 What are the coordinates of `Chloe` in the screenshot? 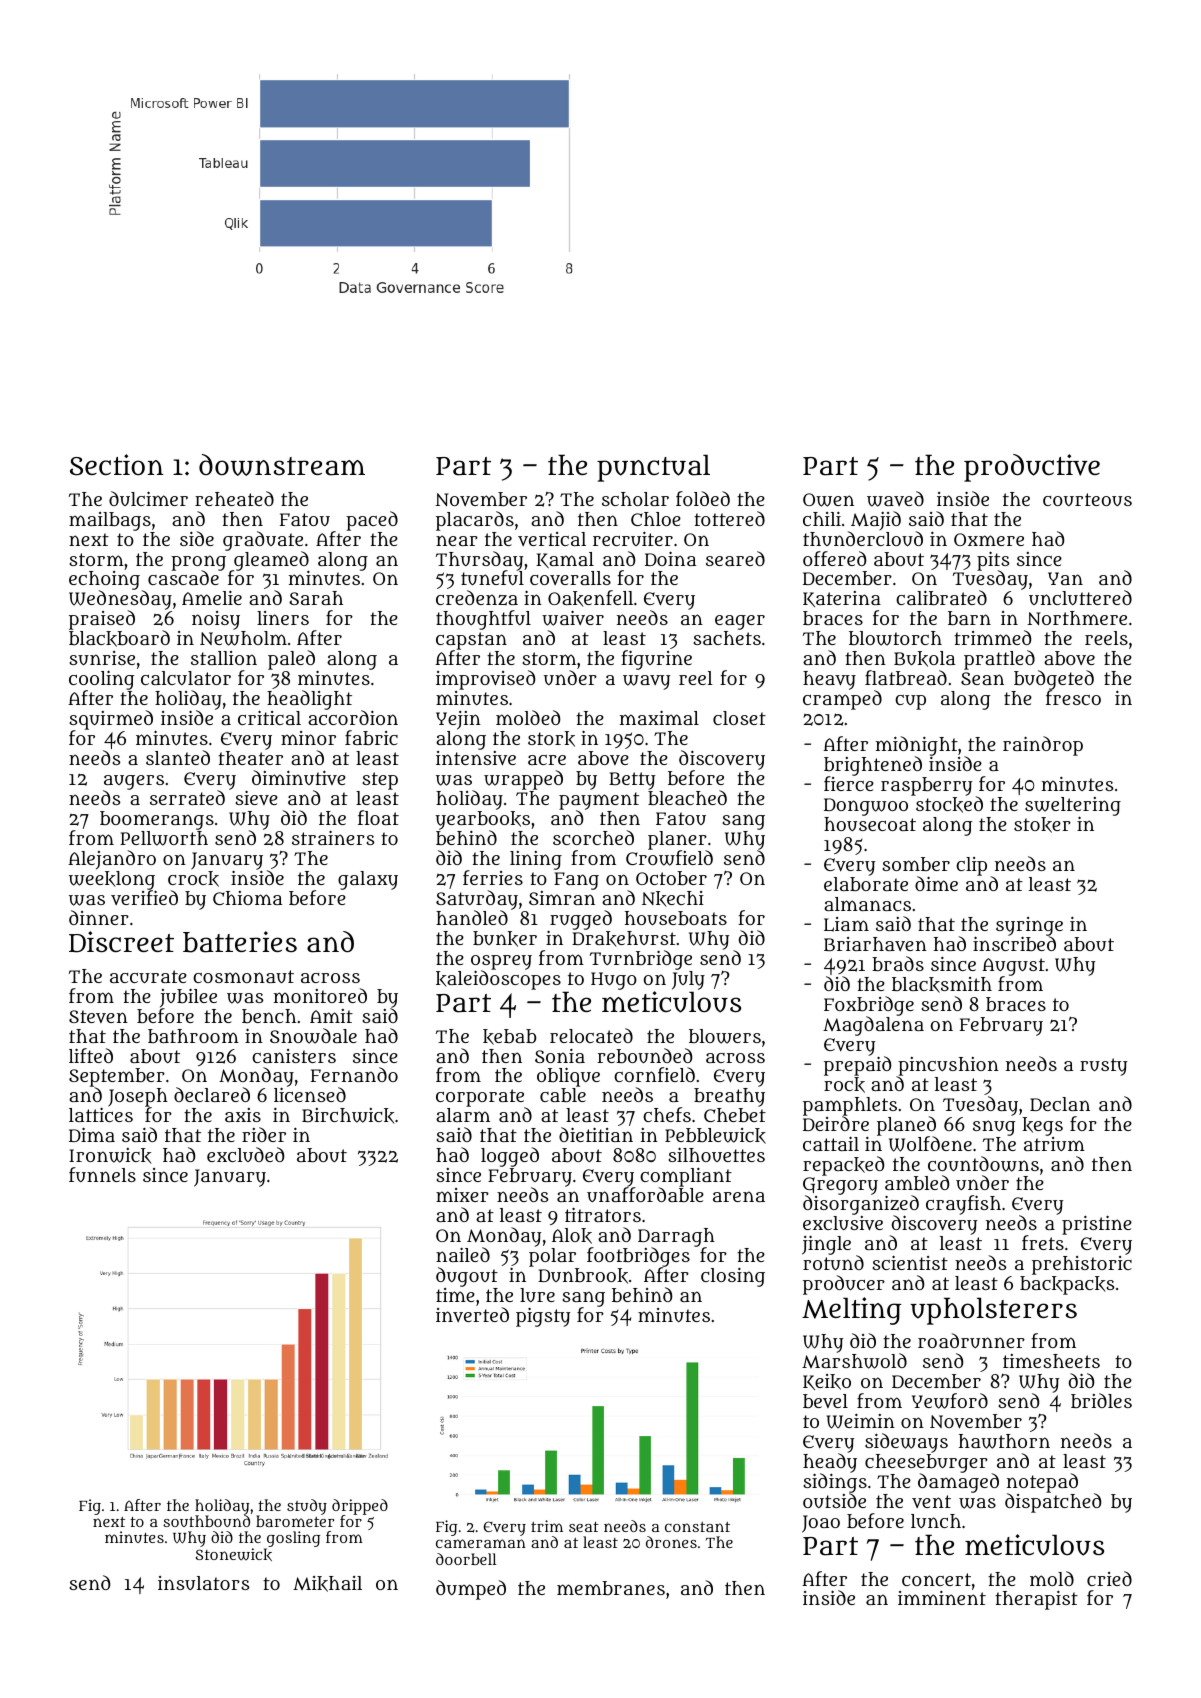 It's located at (656, 519).
